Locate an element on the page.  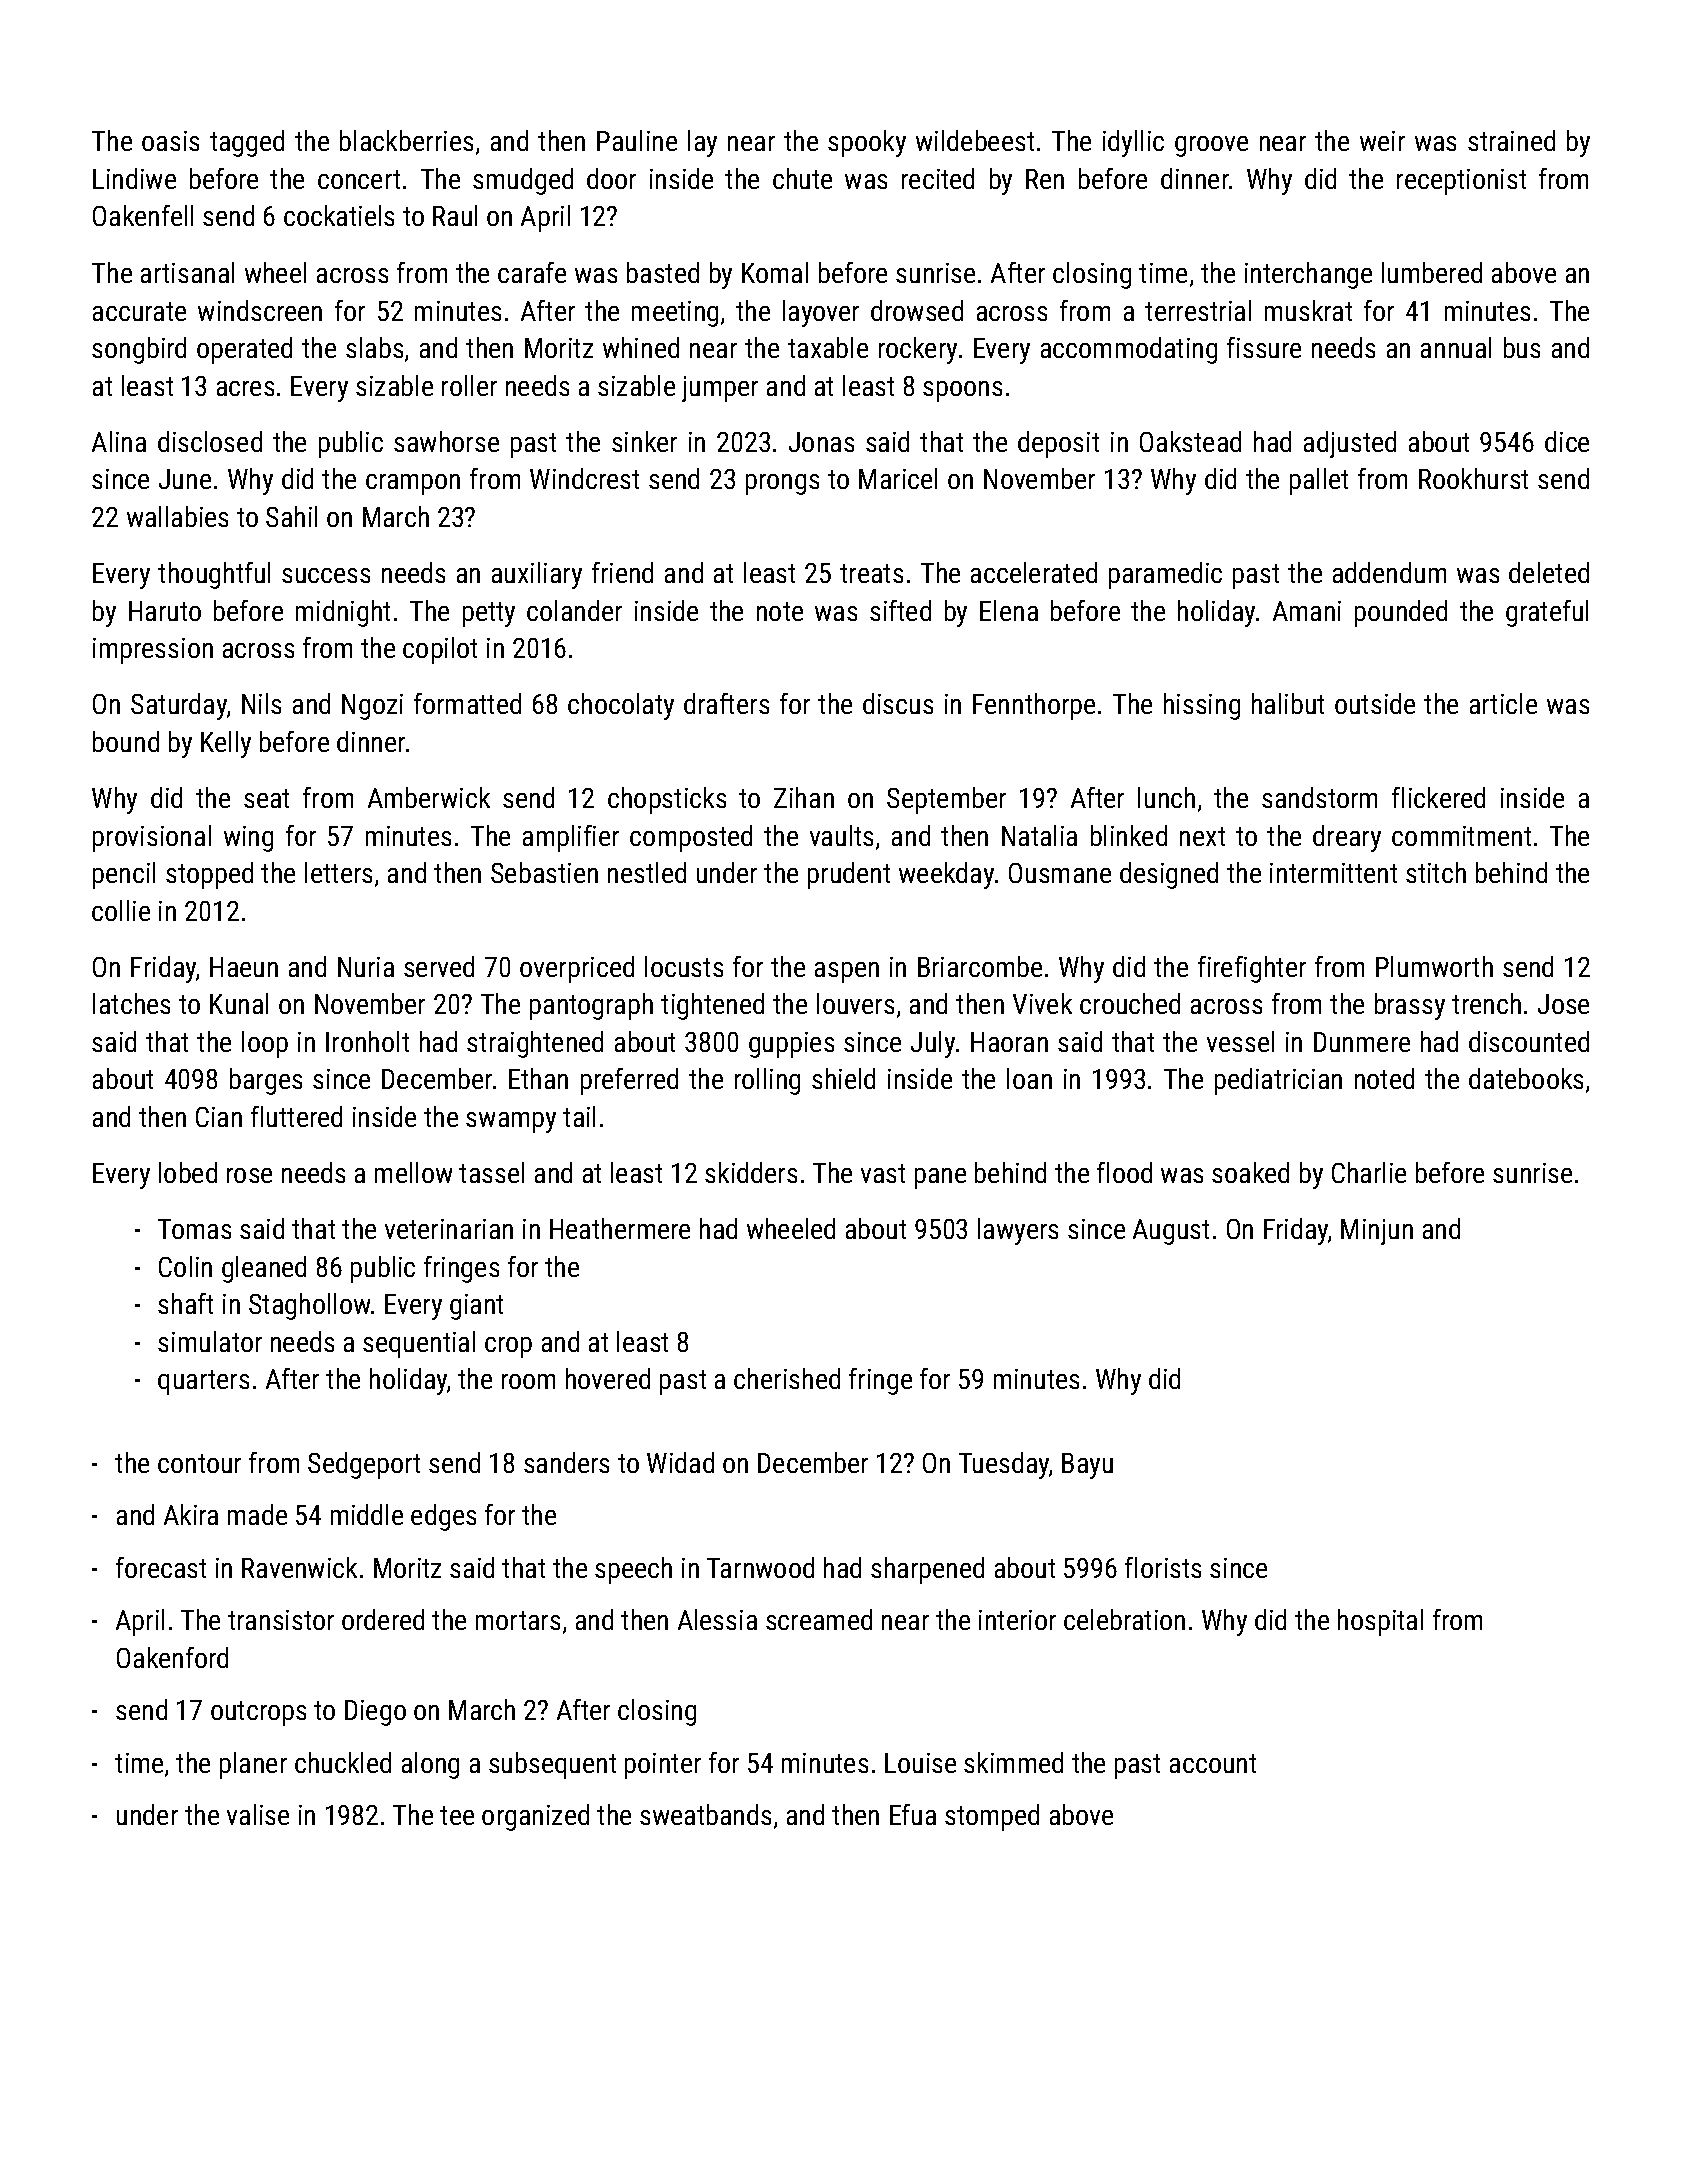
stitch is located at coordinates (1436, 872).
